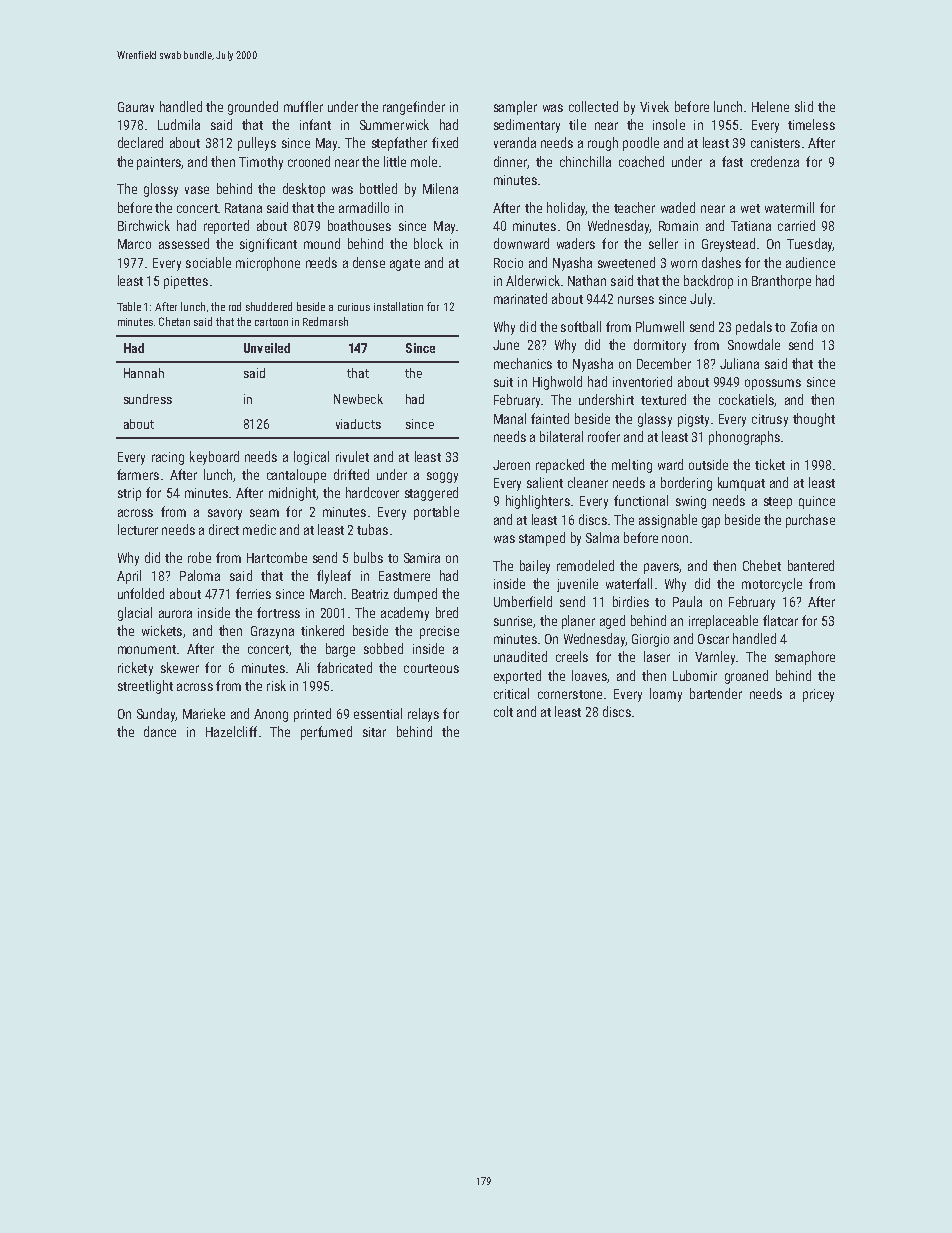  I want to click on assessed, so click(184, 243).
